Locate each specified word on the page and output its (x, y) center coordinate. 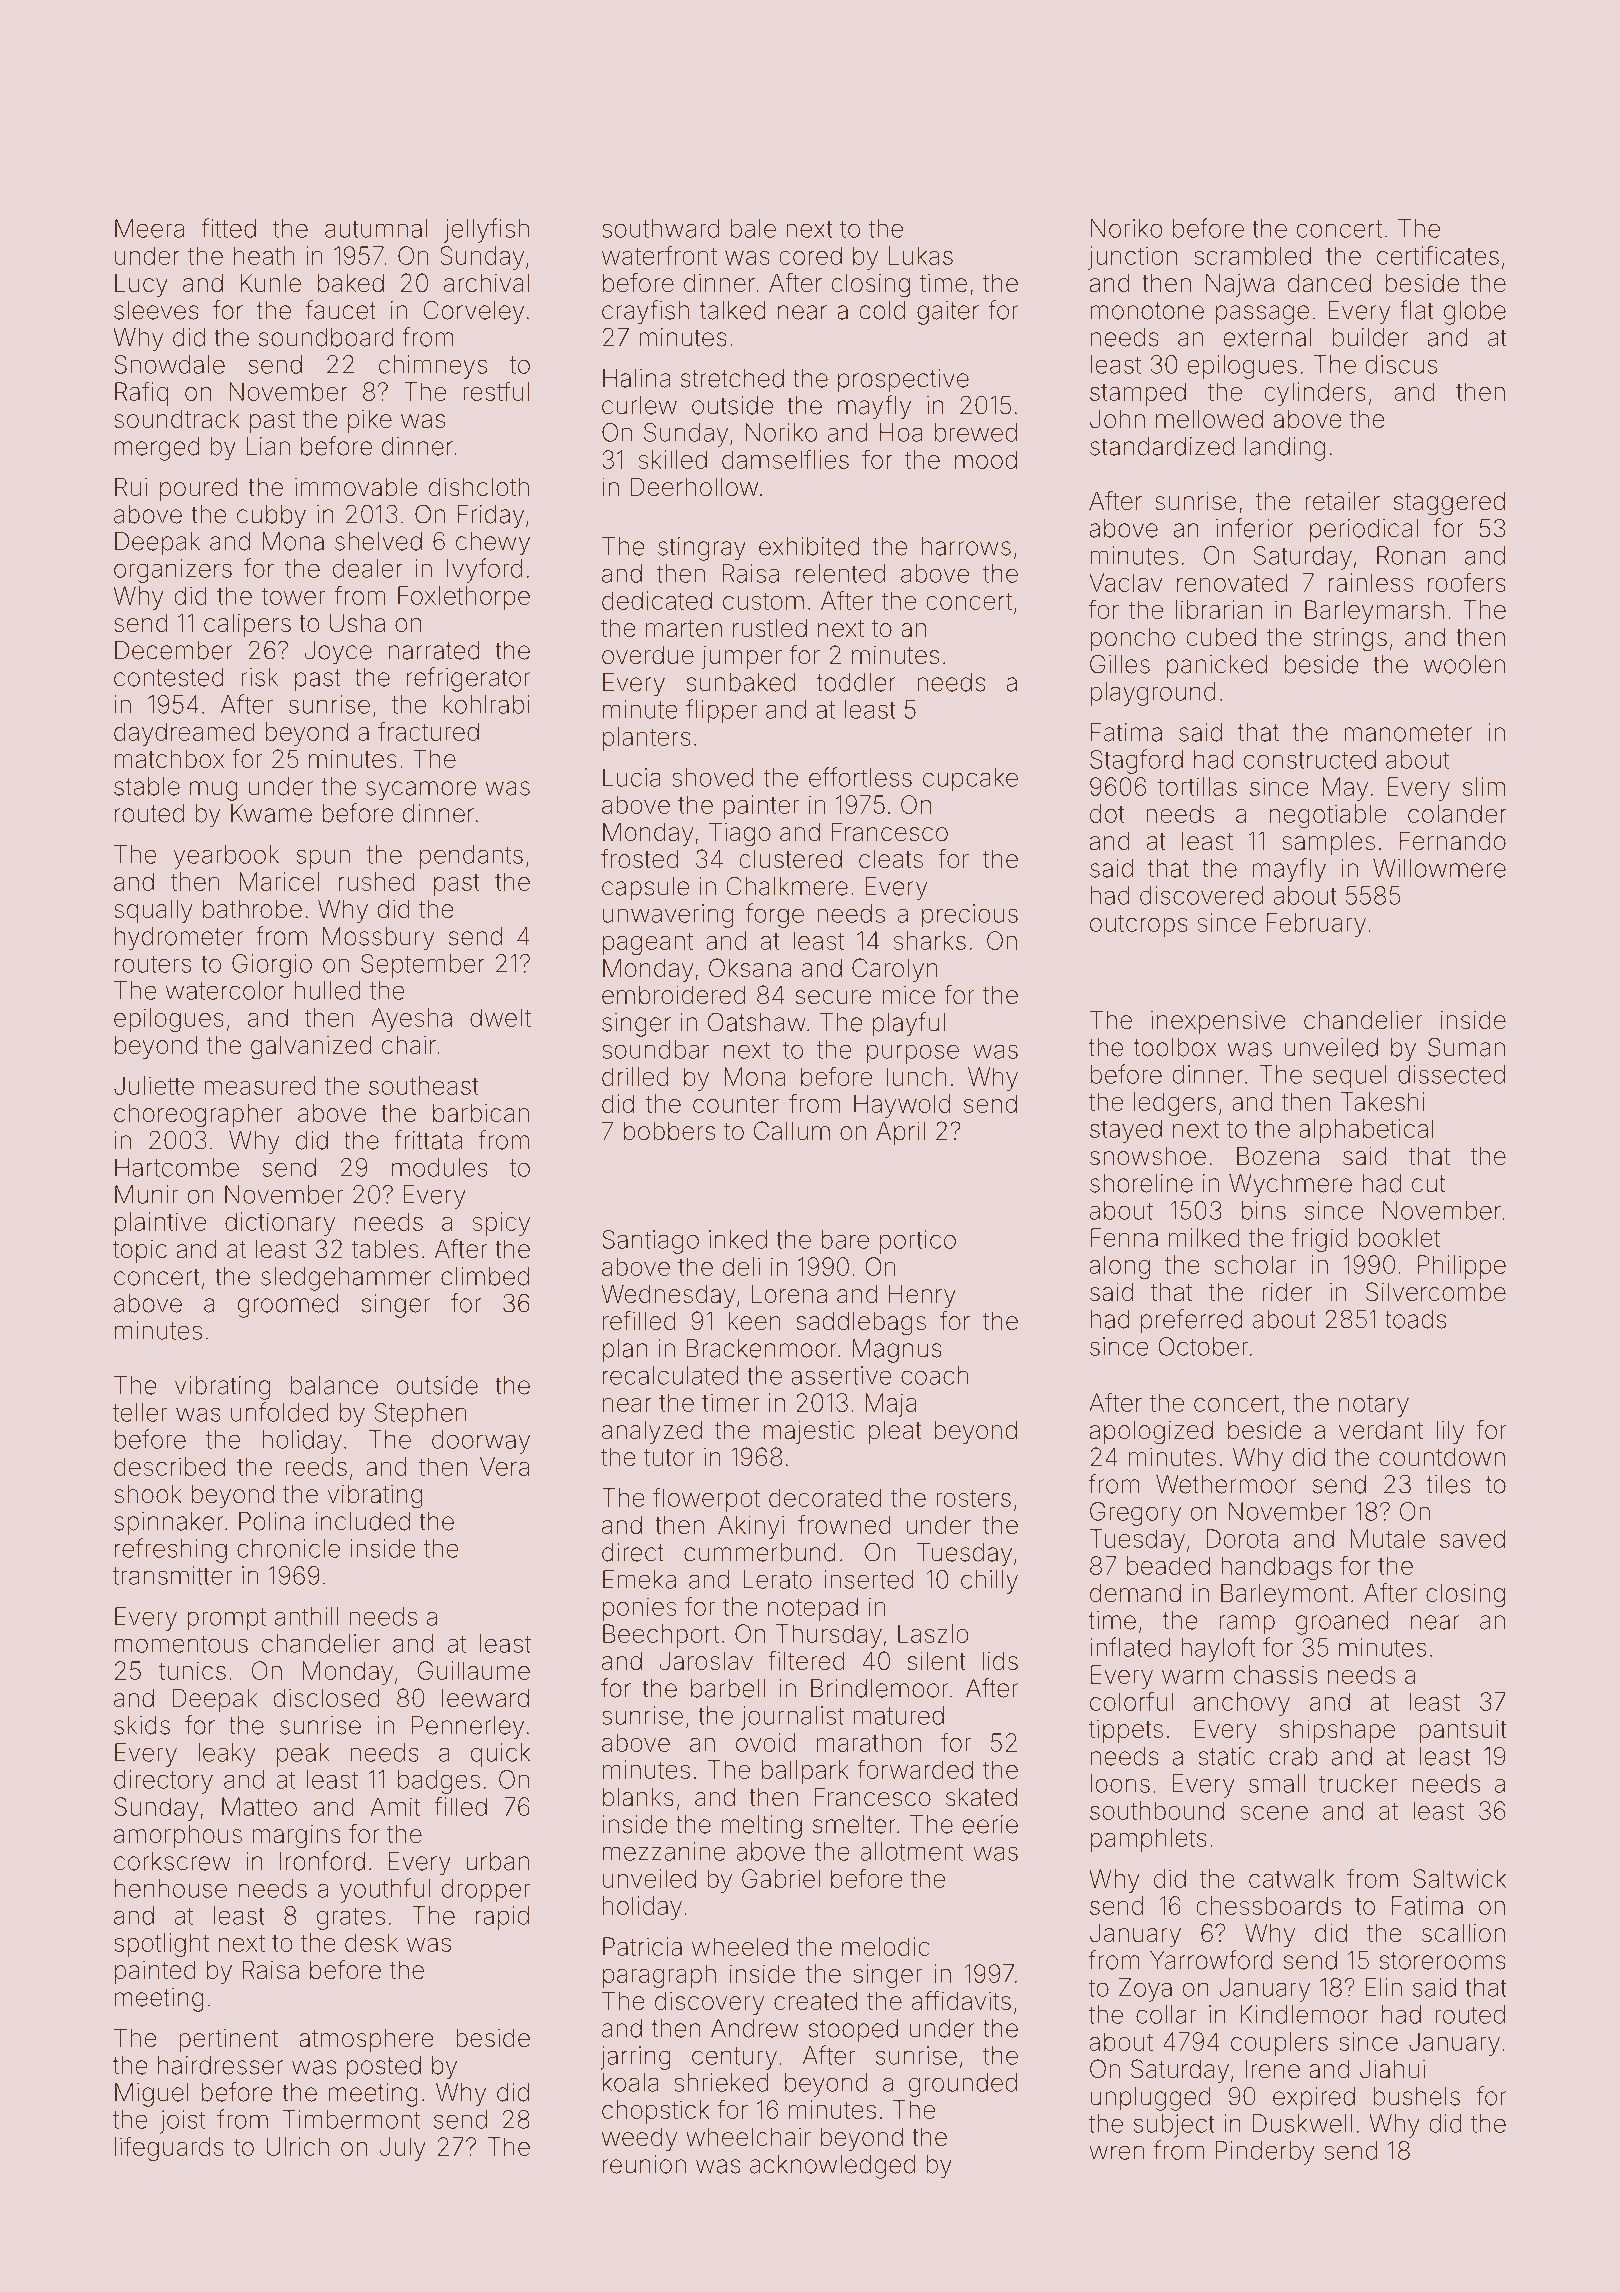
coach (934, 1375)
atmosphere (366, 2040)
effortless (860, 777)
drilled (635, 1076)
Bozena (1278, 1156)
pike (370, 421)
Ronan (1411, 555)
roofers (1467, 582)
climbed (485, 1276)
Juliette (154, 1085)
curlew (639, 405)
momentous (181, 1644)
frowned (844, 1525)
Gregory (1135, 1514)
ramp (1247, 1624)
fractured (428, 731)
